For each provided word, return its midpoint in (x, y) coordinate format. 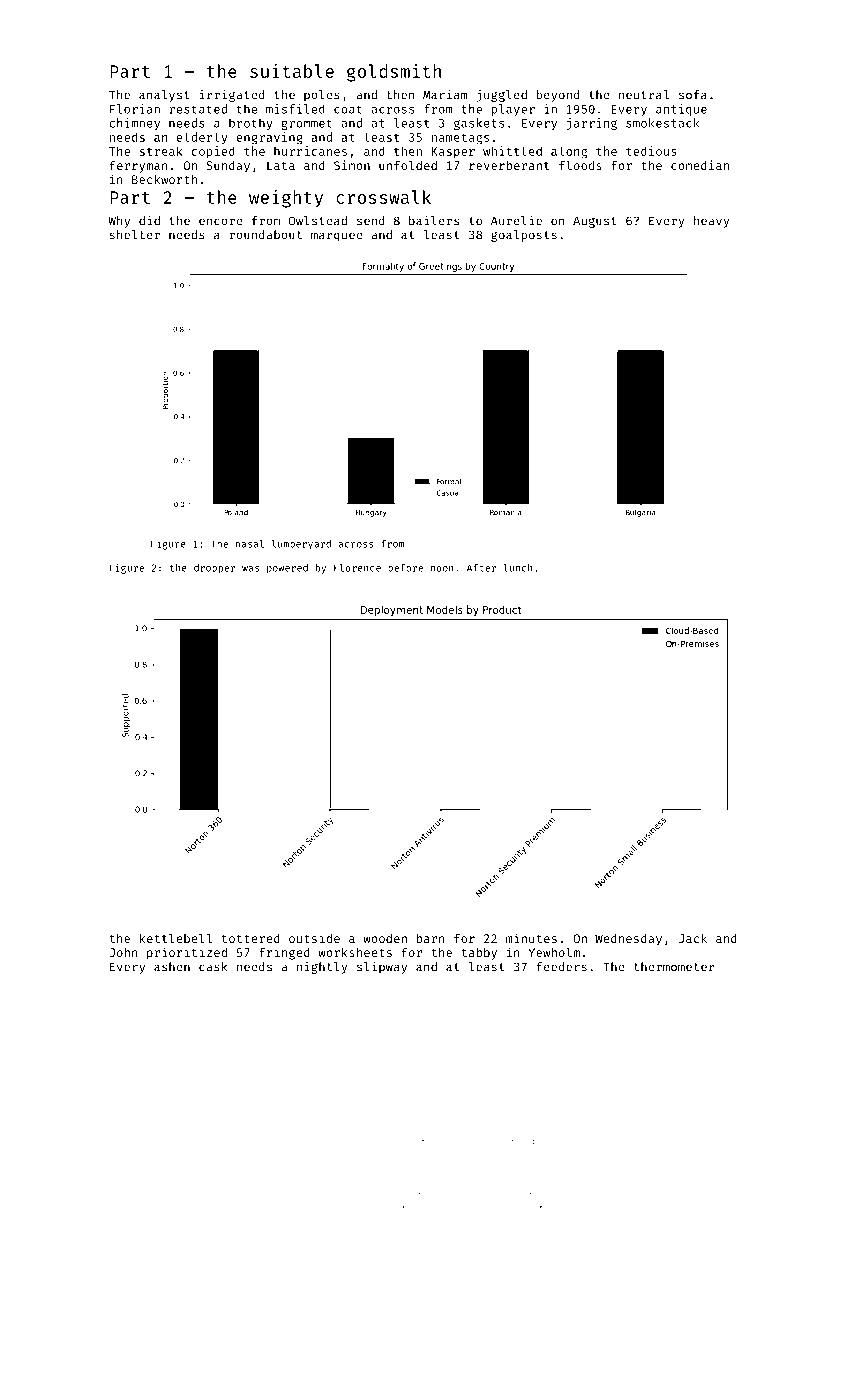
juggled (502, 96)
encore (220, 222)
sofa (693, 95)
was (250, 569)
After (481, 568)
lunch (518, 568)
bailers (434, 220)
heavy (711, 222)
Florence (357, 568)
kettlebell (176, 938)
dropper (214, 569)
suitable (292, 71)
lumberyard (301, 545)
